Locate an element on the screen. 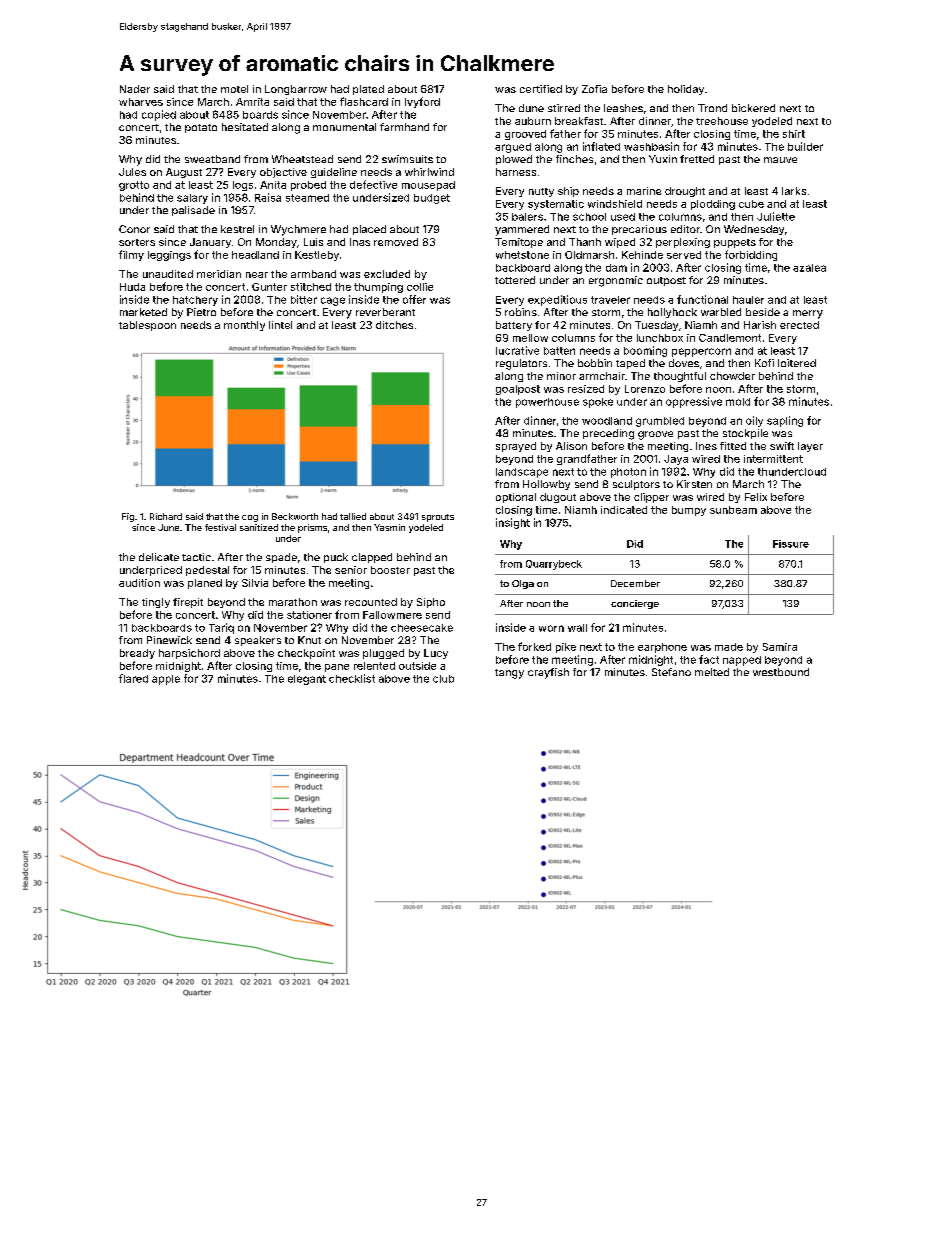  Olga is located at coordinates (523, 584).
